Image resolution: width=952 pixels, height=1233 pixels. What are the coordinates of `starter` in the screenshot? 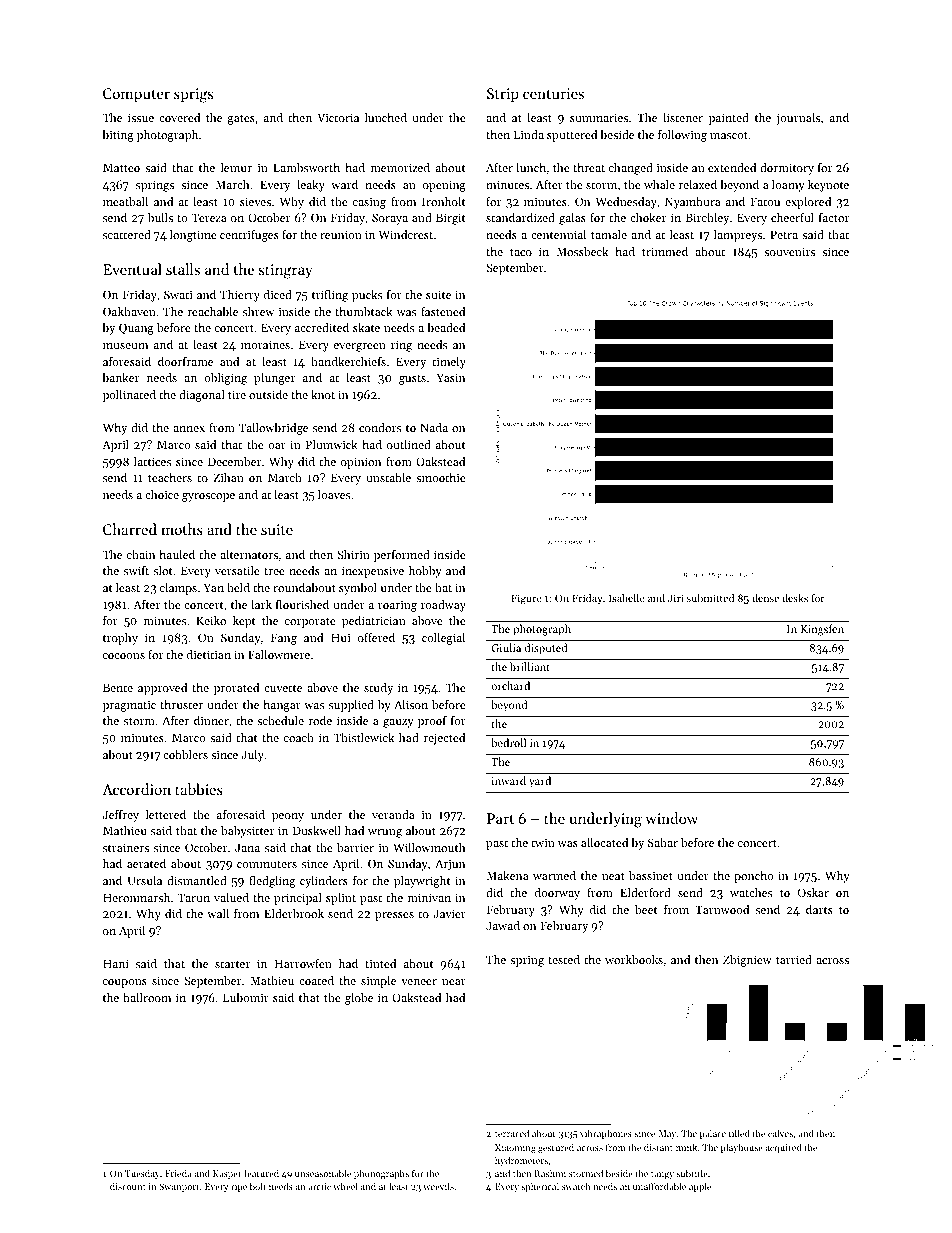 It's located at (232, 964).
